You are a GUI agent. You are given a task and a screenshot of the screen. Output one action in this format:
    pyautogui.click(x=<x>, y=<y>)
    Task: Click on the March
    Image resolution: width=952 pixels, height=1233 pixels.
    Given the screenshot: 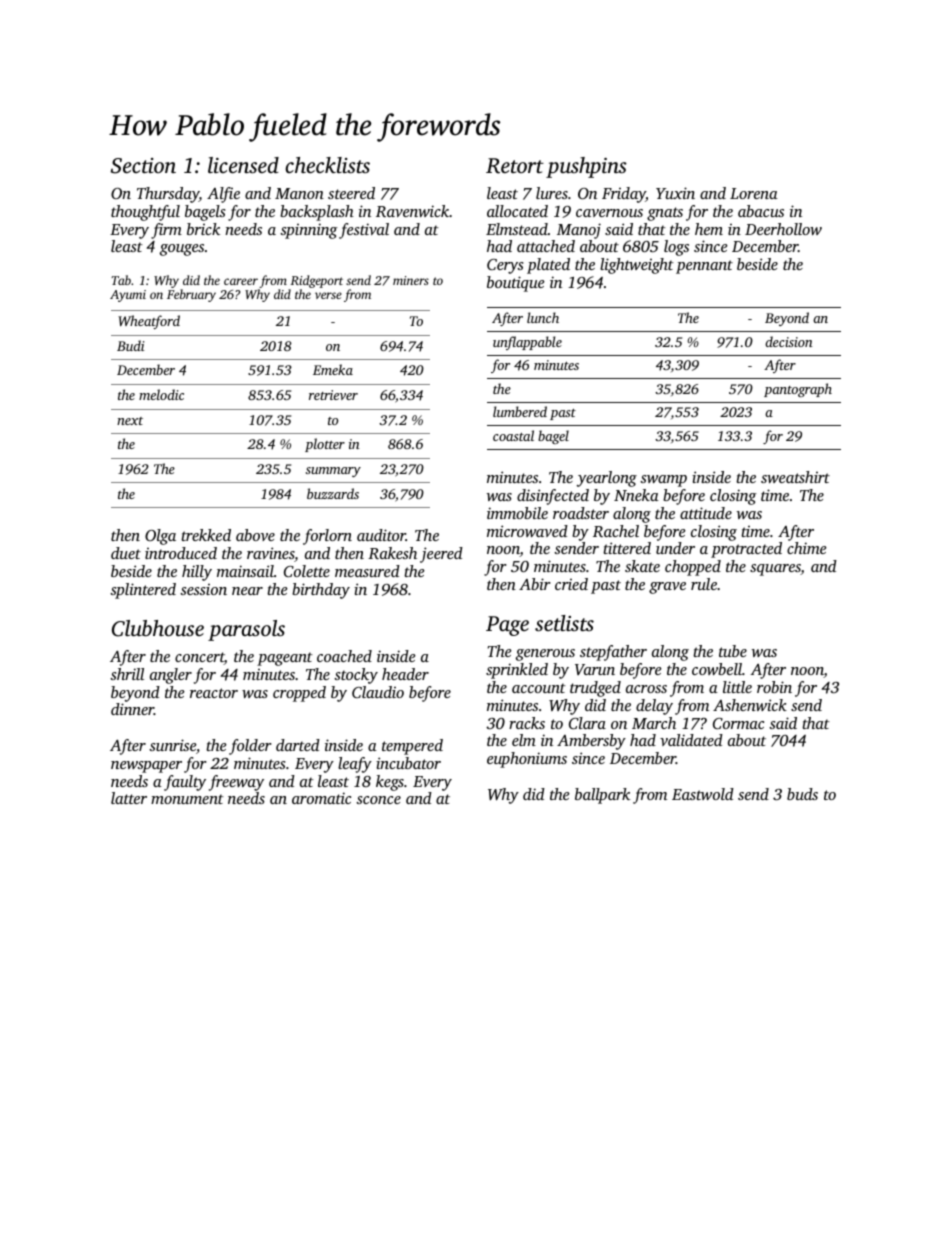 What is the action you would take?
    pyautogui.click(x=654, y=723)
